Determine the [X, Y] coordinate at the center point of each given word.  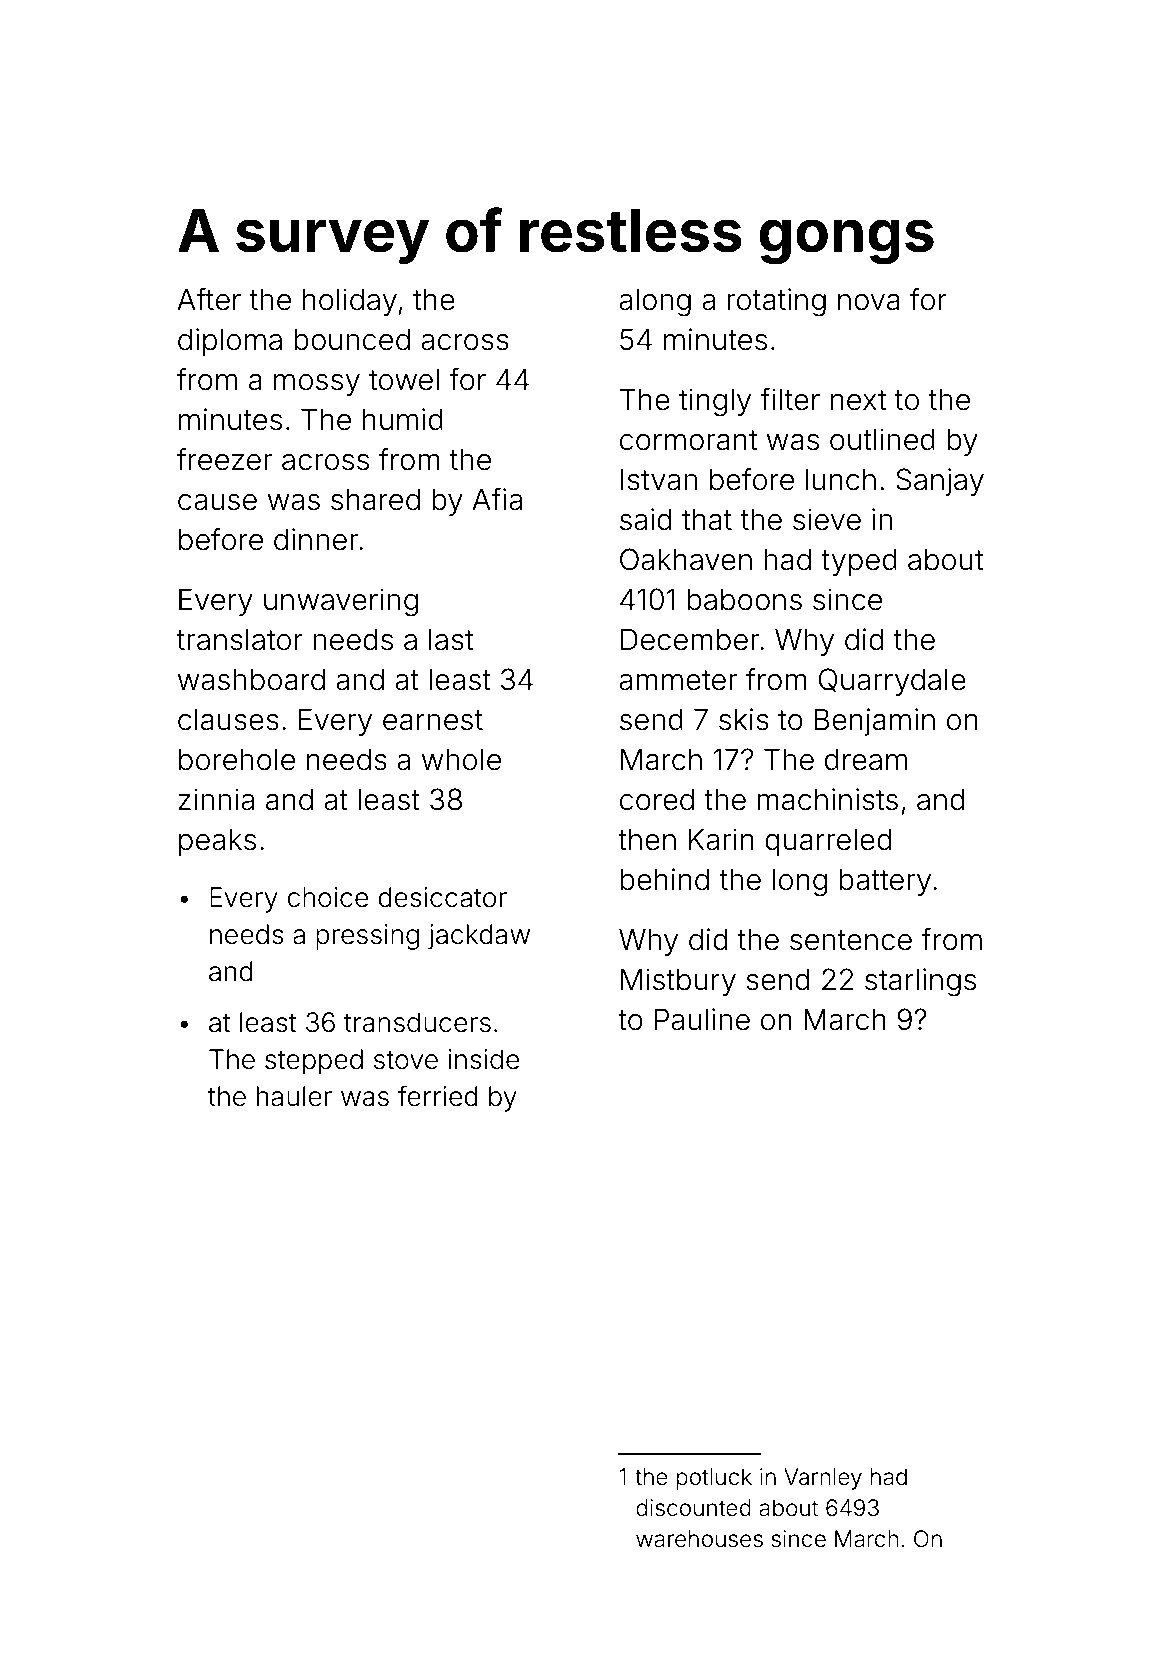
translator [240, 640]
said [645, 519]
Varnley [823, 1479]
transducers [417, 1022]
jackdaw [479, 937]
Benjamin [874, 722]
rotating [776, 302]
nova [869, 302]
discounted [693, 1508]
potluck [714, 1479]
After [209, 299]
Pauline [702, 1019]
